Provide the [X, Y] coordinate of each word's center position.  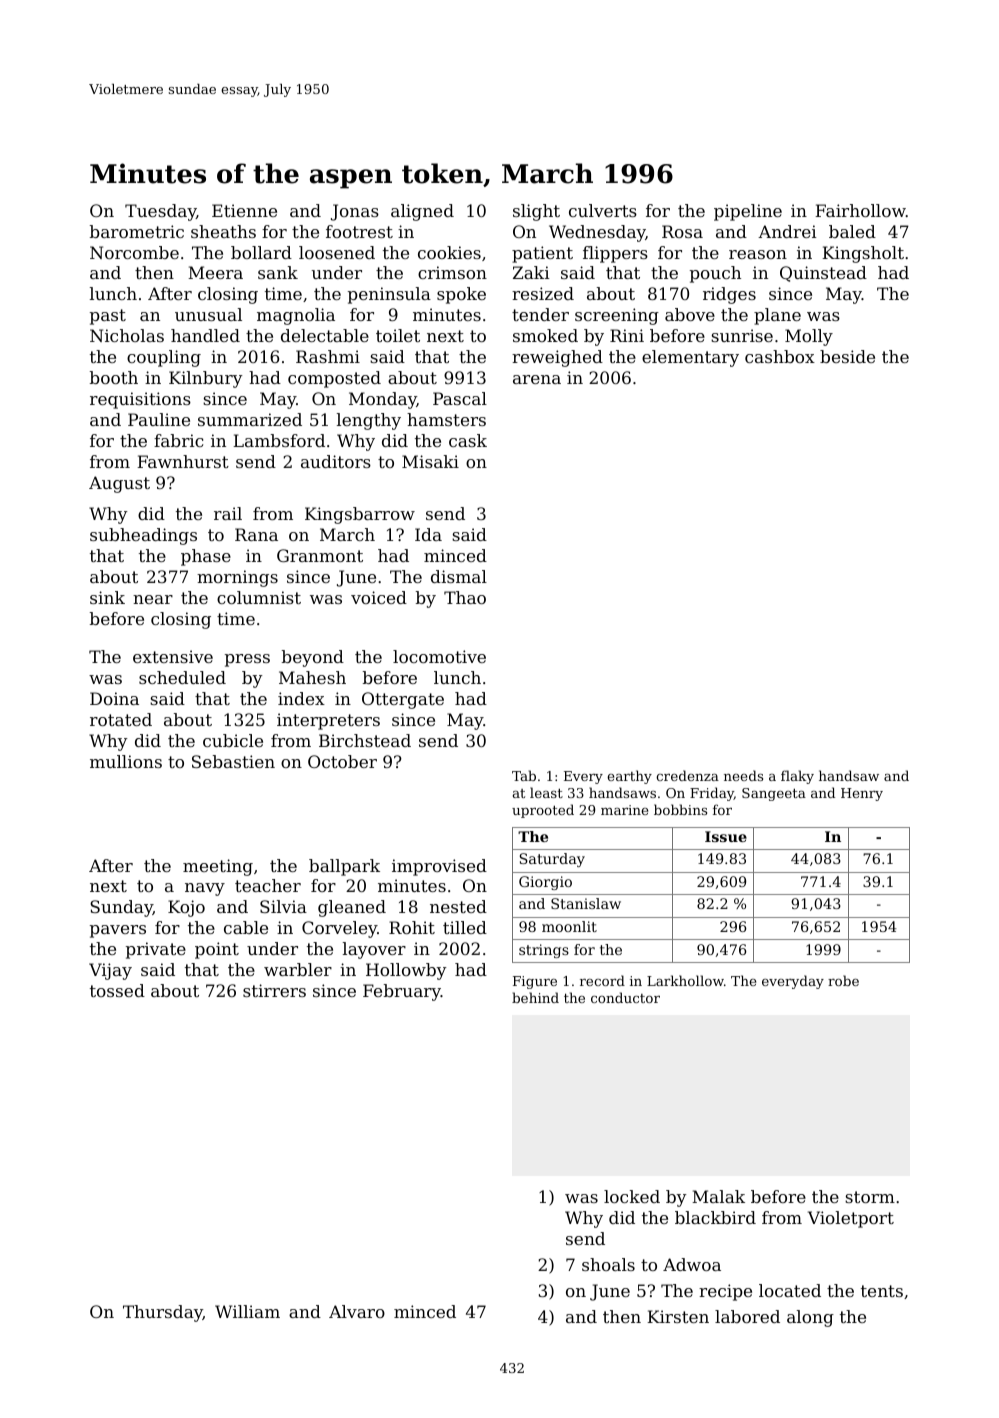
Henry [862, 794]
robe [843, 980]
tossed [117, 990]
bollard [261, 252]
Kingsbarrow [360, 515]
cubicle [233, 740]
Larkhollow [685, 980]
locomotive [439, 656]
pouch [715, 274]
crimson [452, 272]
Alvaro [357, 1311]
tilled [465, 927]
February [402, 992]
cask [468, 440]
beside [847, 356]
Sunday [121, 908]
